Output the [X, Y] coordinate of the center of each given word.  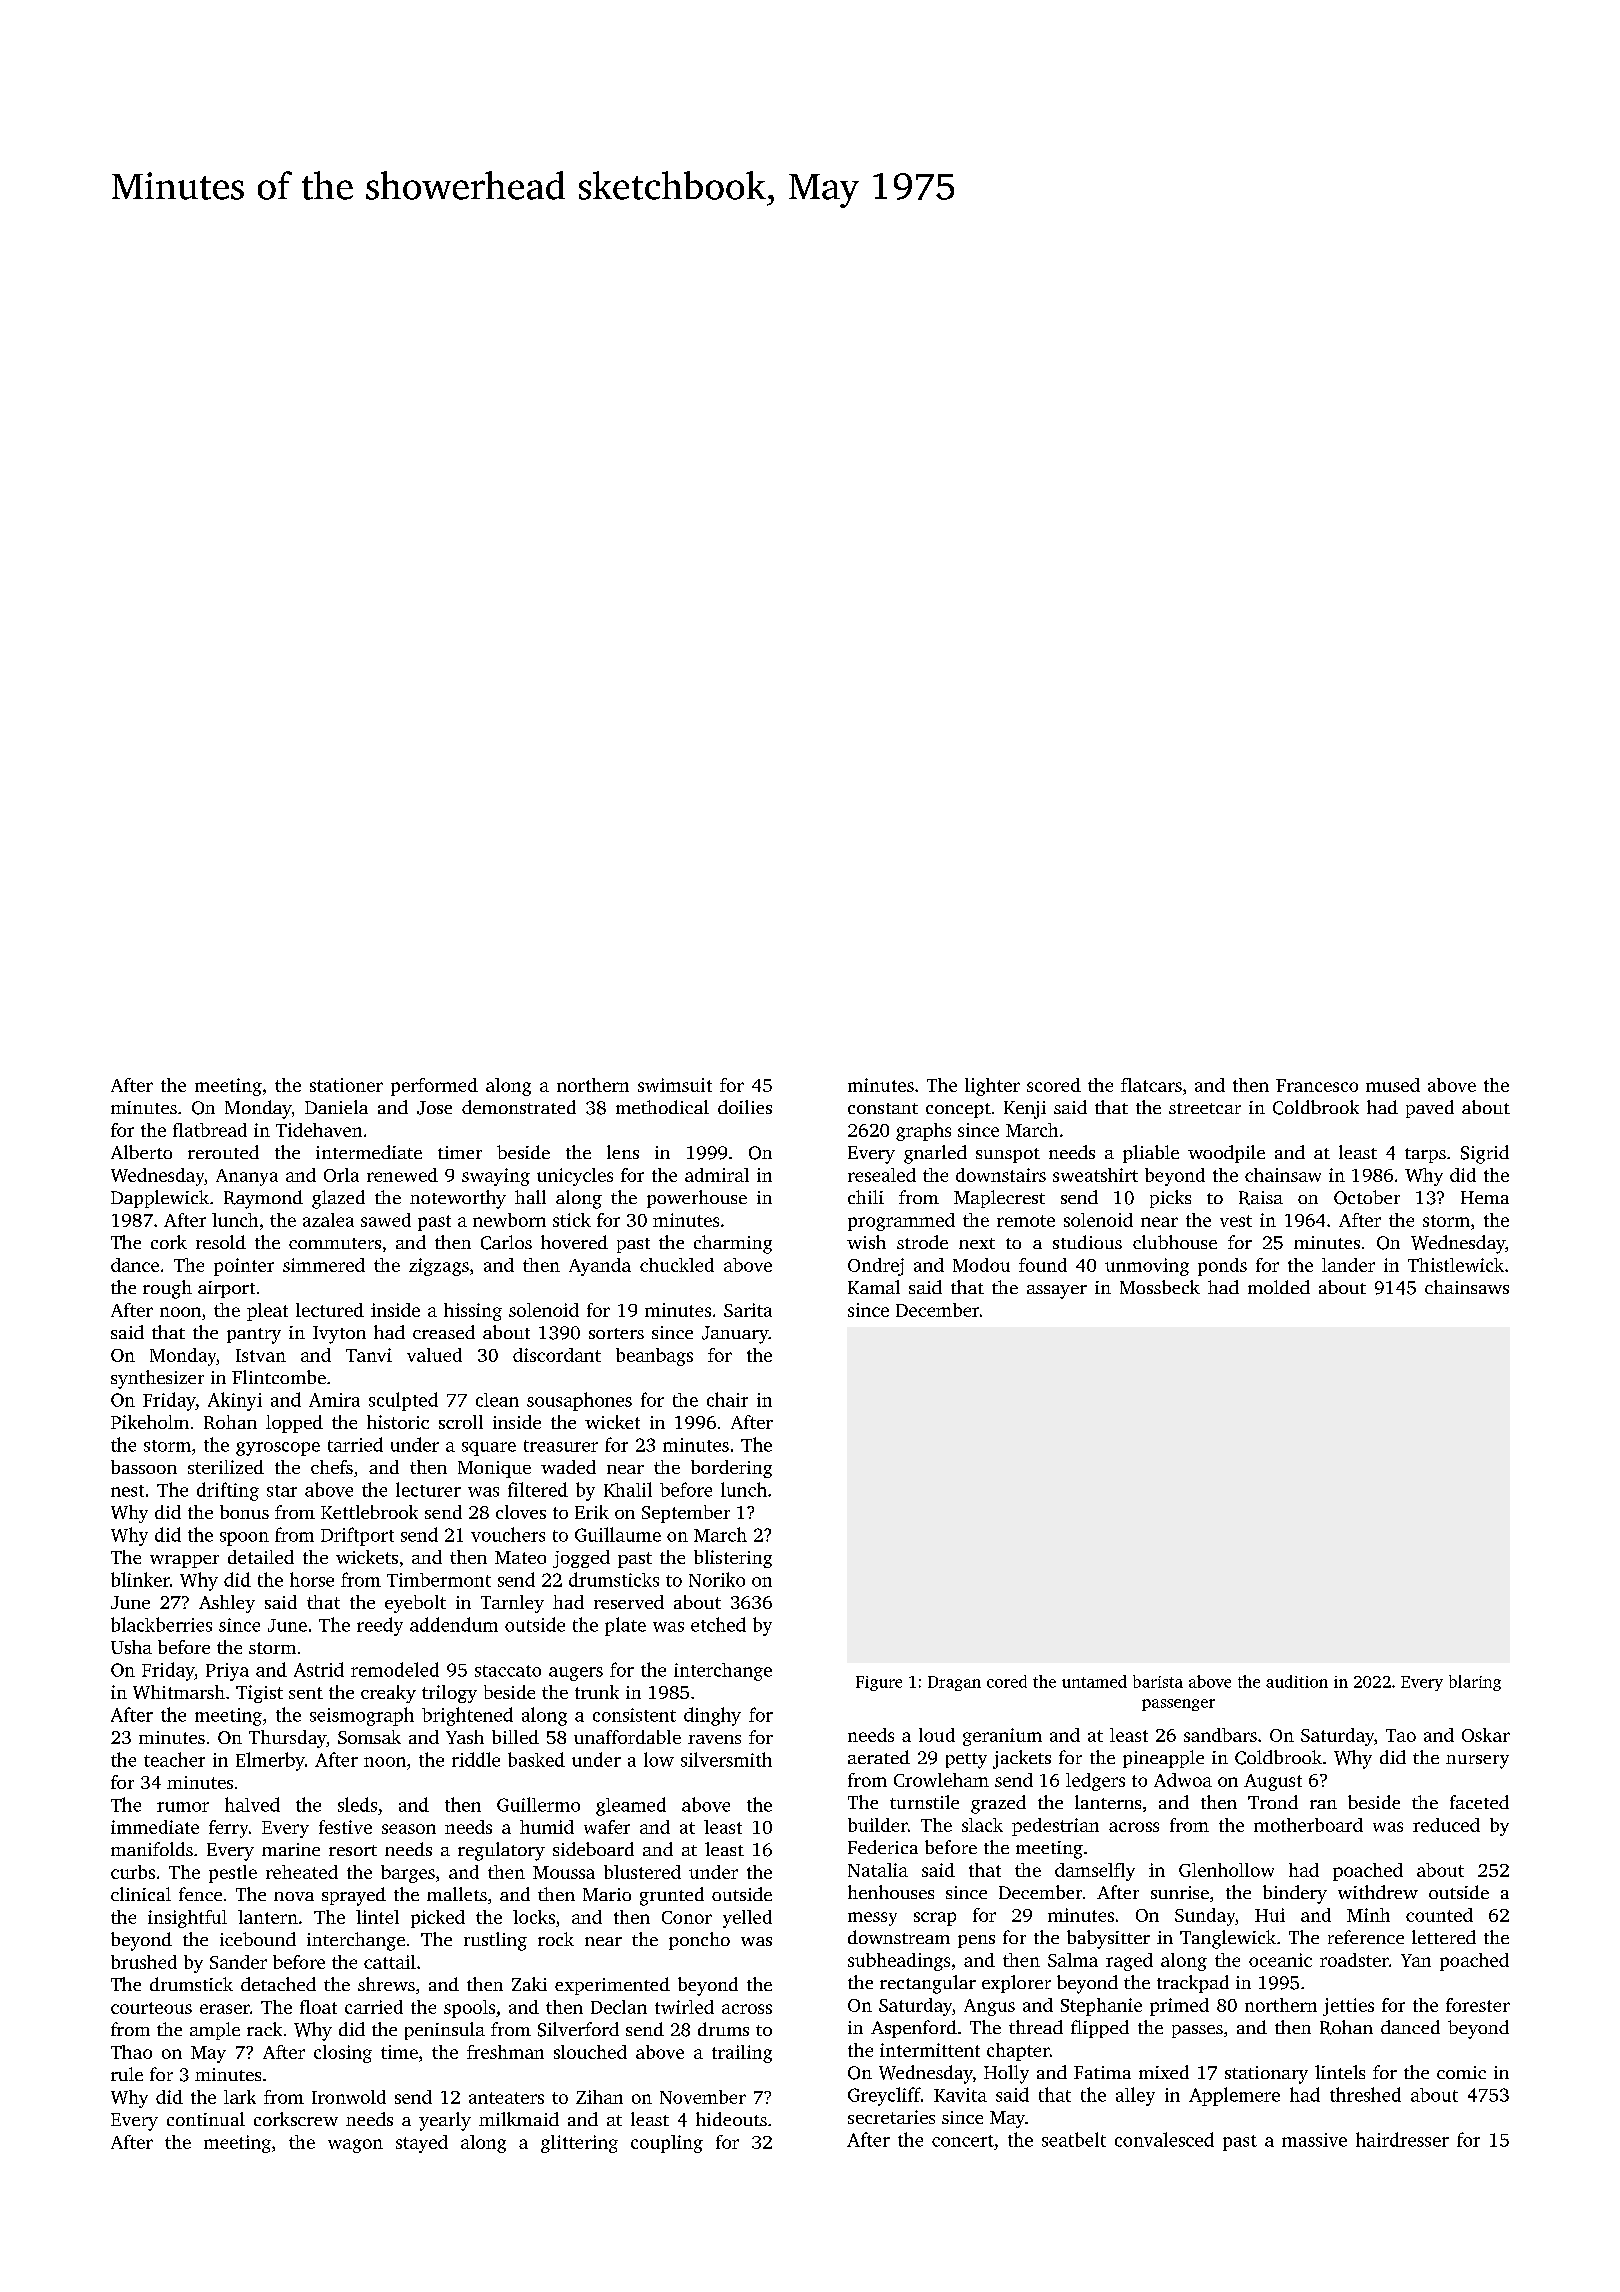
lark [240, 2097]
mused [1393, 1085]
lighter [992, 1087]
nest [127, 1491]
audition [1297, 1681]
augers [576, 1674]
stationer [346, 1085]
